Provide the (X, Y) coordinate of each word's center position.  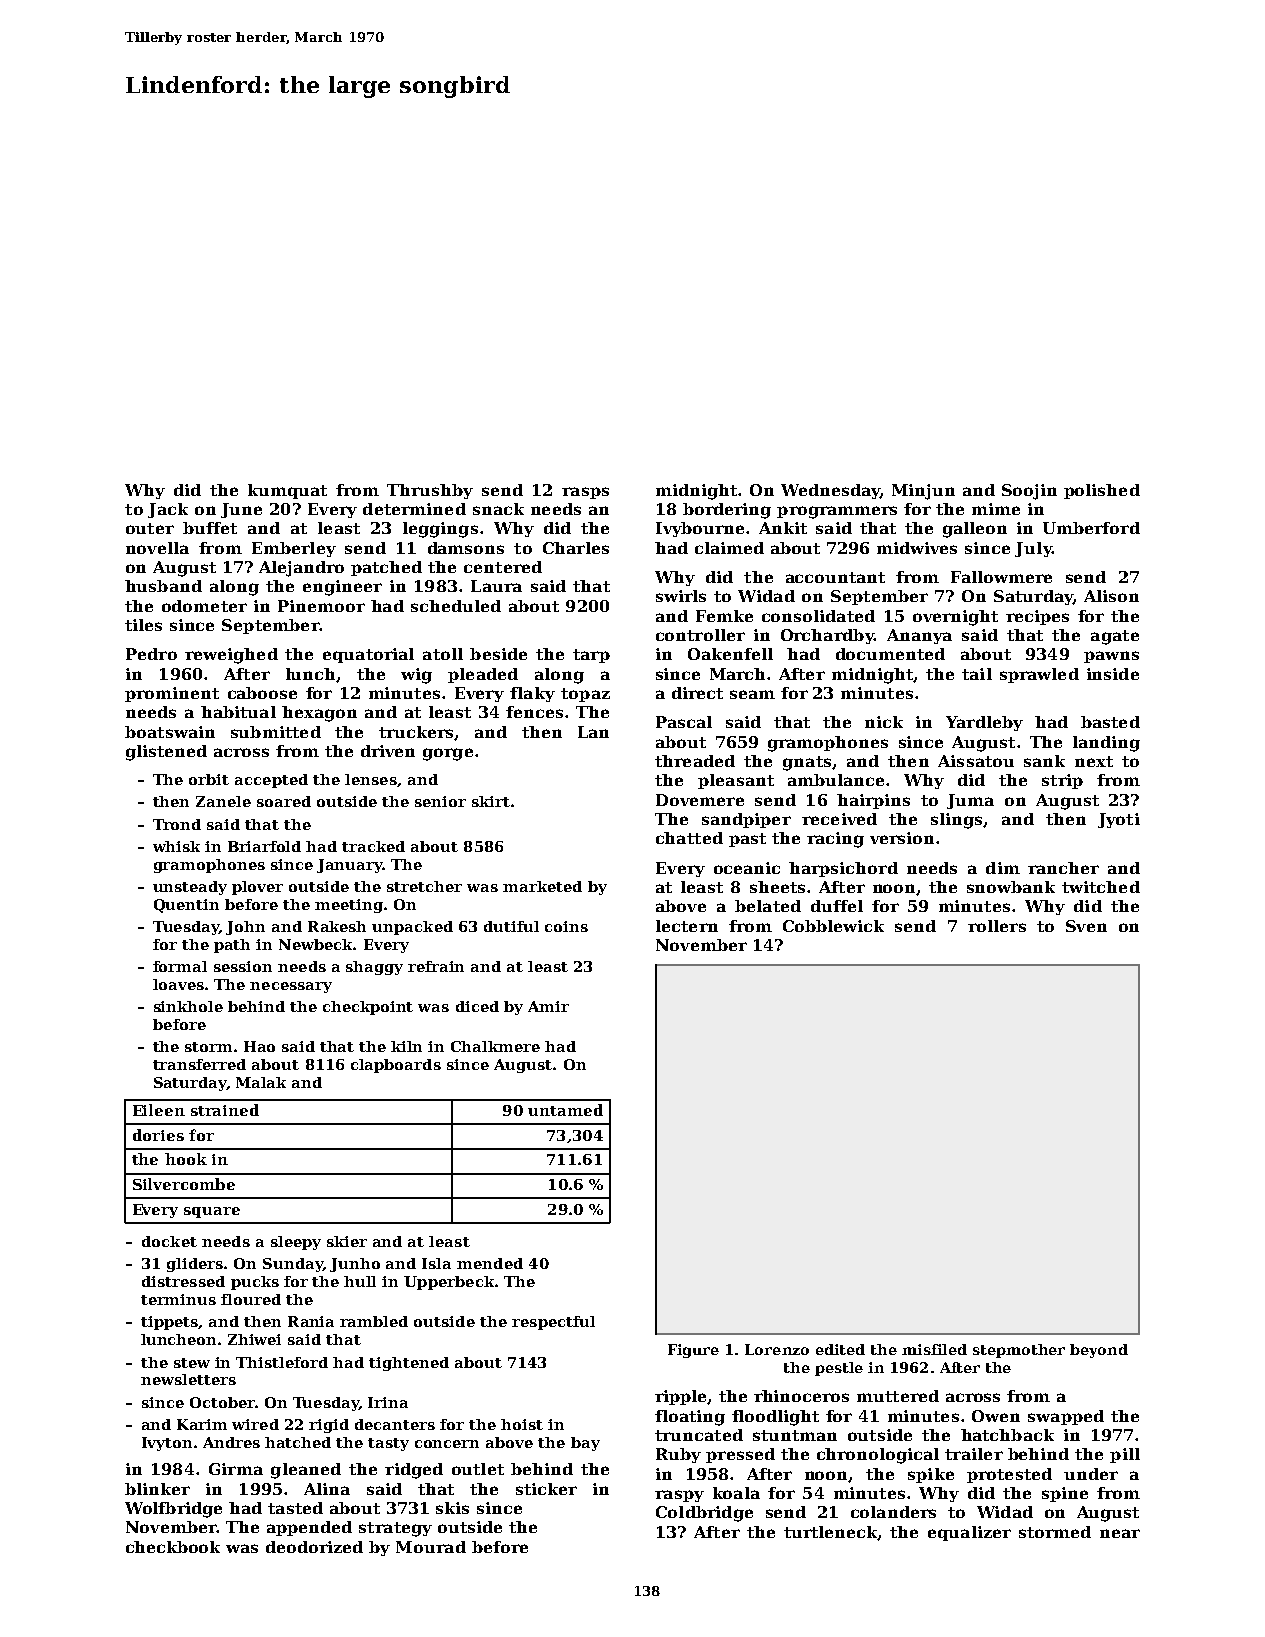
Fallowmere (1001, 577)
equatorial (368, 655)
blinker (157, 1489)
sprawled (1039, 675)
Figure (693, 1351)
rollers (997, 926)
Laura (496, 586)
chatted (689, 838)
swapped (1066, 1417)
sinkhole (188, 1006)
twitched (1101, 887)
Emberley (294, 549)
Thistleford (282, 1362)
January (349, 866)
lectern (687, 926)
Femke (724, 616)
